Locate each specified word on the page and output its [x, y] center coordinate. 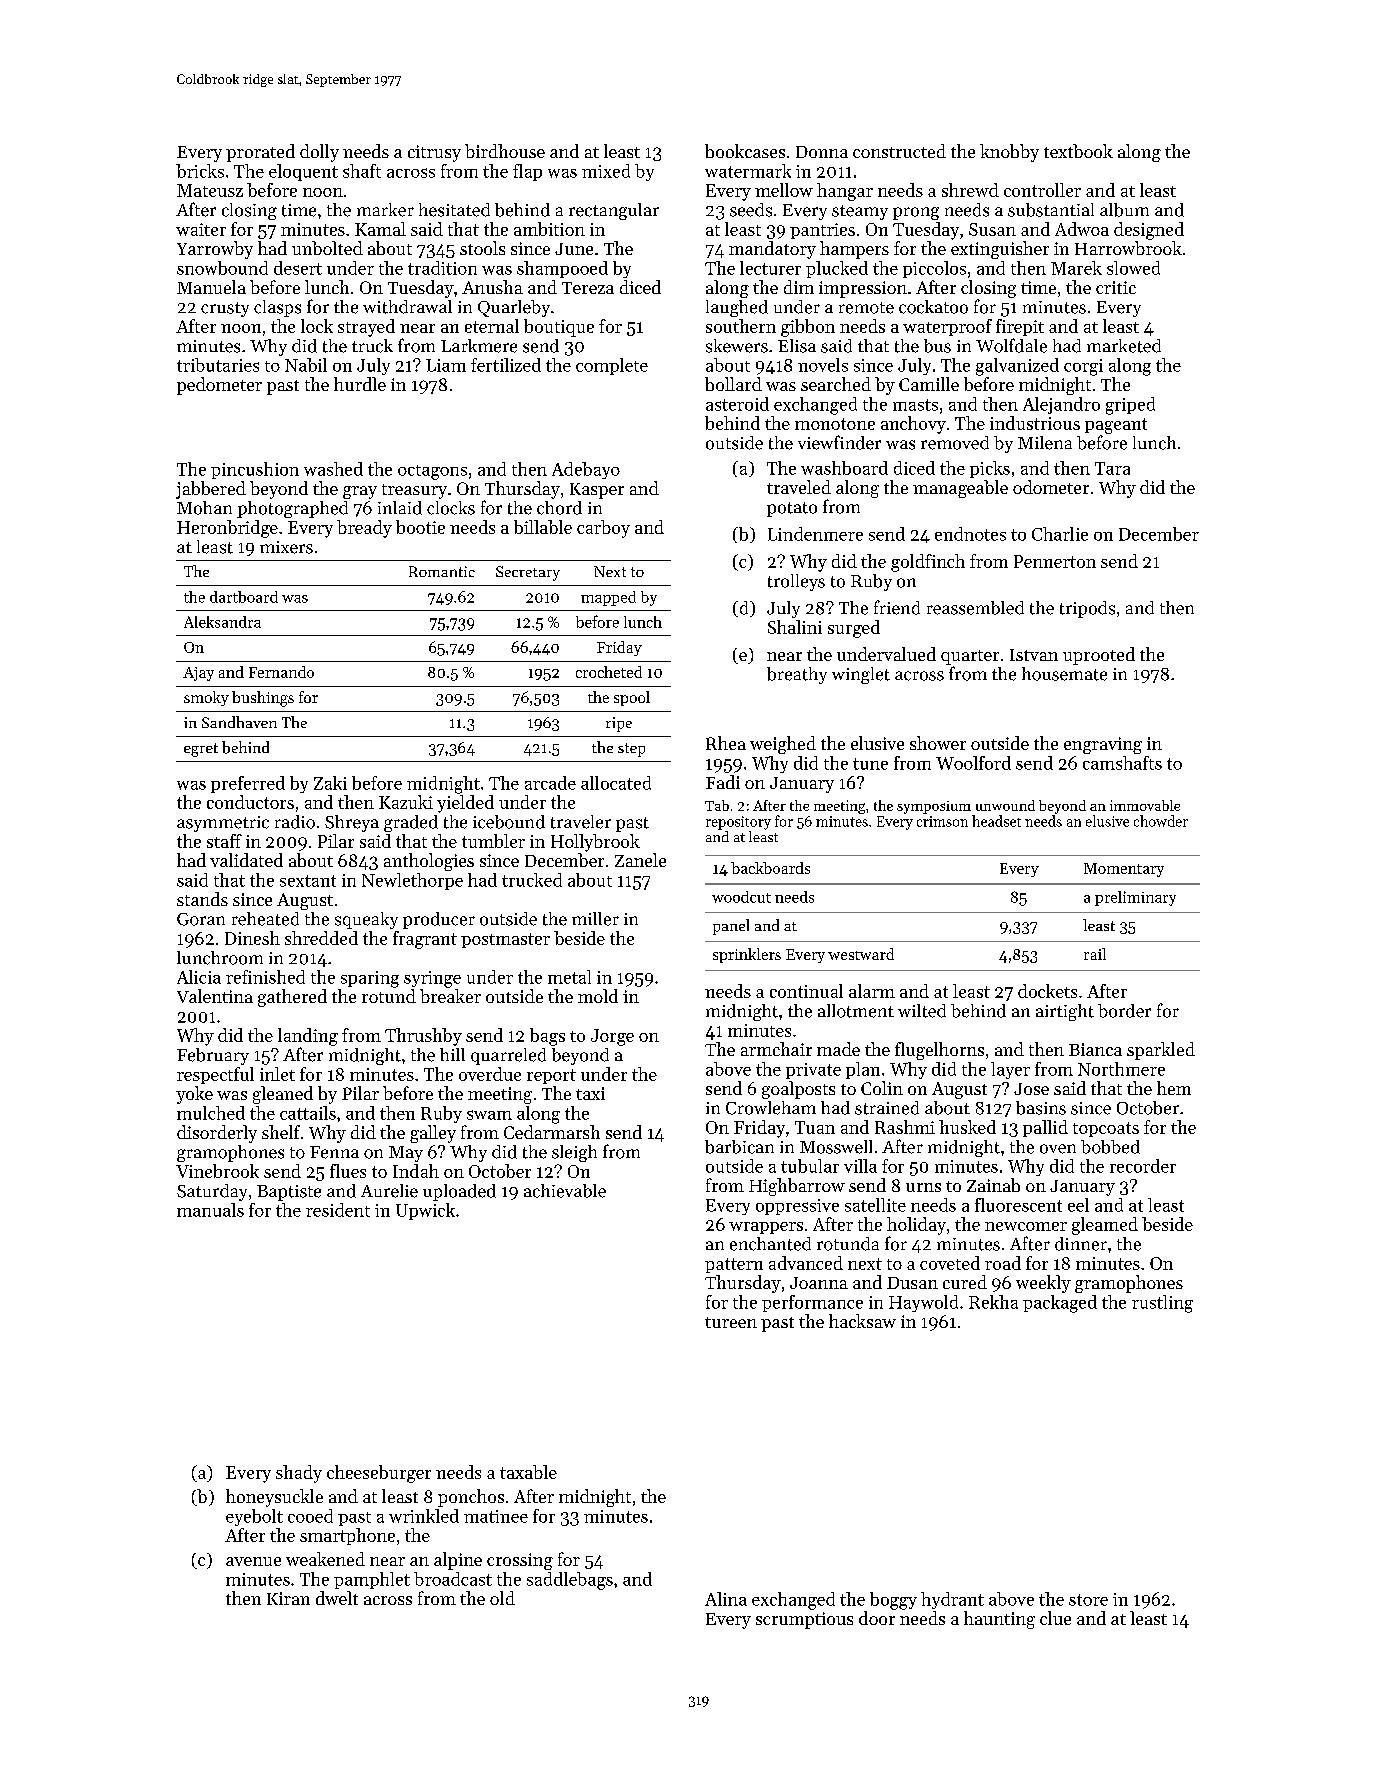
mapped [608, 598]
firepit [1020, 327]
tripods [1087, 609]
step [631, 750]
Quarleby [514, 308]
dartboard [244, 597]
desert [298, 268]
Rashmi [905, 1127]
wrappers [766, 1228]
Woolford [973, 763]
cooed [310, 1516]
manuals [210, 1210]
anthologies [429, 862]
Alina [726, 1599]
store [1088, 1600]
